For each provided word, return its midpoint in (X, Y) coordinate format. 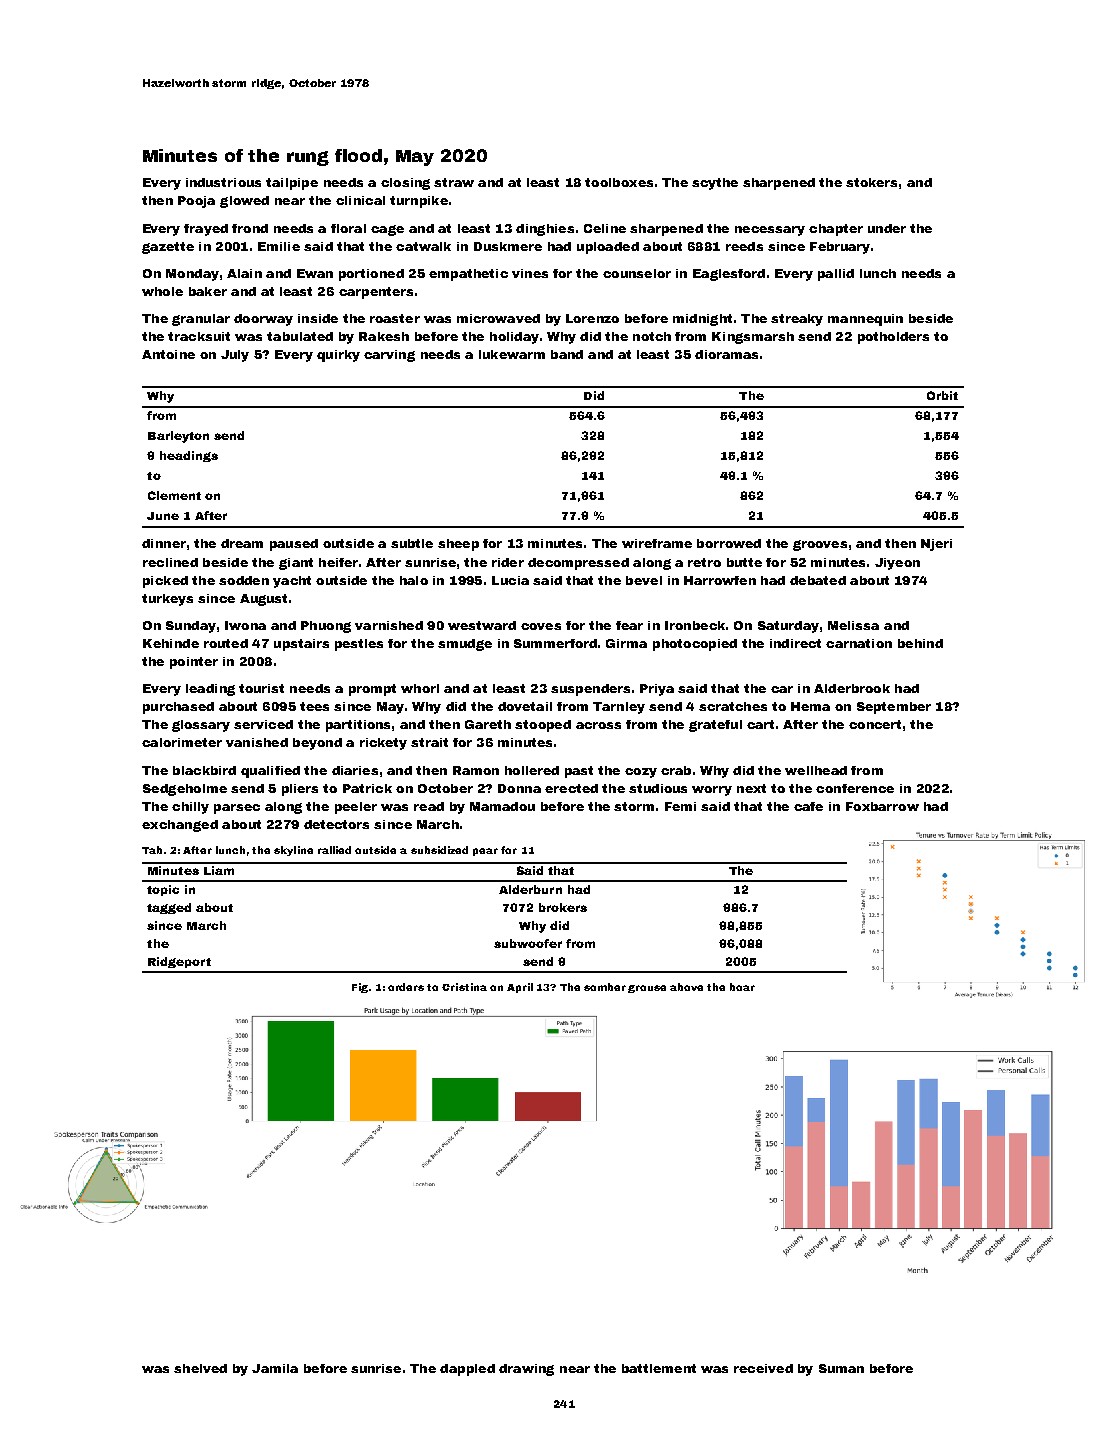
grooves (820, 545)
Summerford (555, 643)
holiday (514, 338)
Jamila (275, 1368)
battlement (659, 1368)
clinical (360, 200)
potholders (893, 338)
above (686, 987)
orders (406, 987)
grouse (647, 989)
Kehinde (171, 643)
